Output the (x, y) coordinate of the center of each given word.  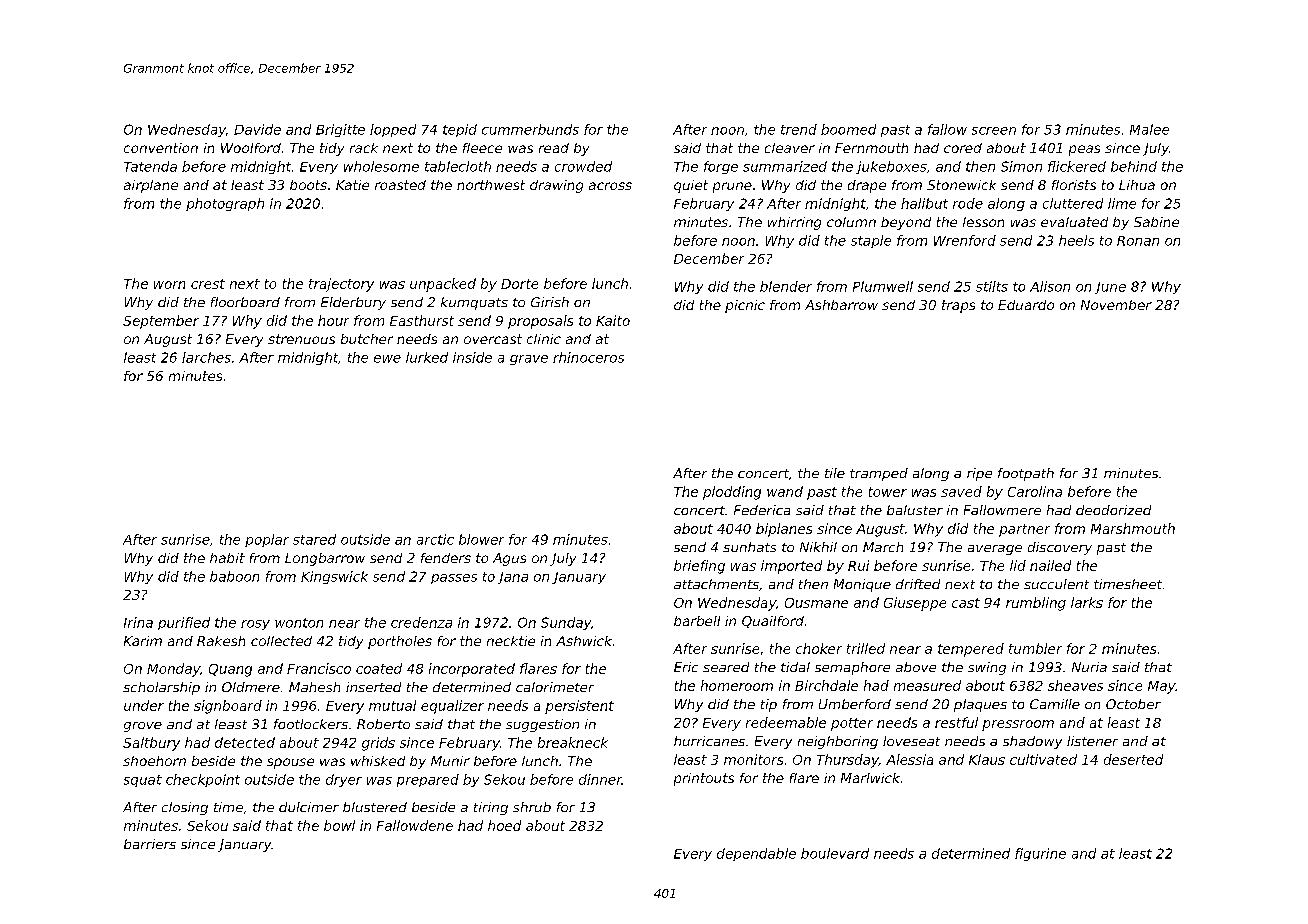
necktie (511, 641)
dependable (756, 854)
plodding (732, 493)
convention (161, 148)
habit (227, 558)
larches (206, 357)
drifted (918, 584)
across (610, 186)
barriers (150, 844)
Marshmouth (1133, 528)
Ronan (1138, 241)
